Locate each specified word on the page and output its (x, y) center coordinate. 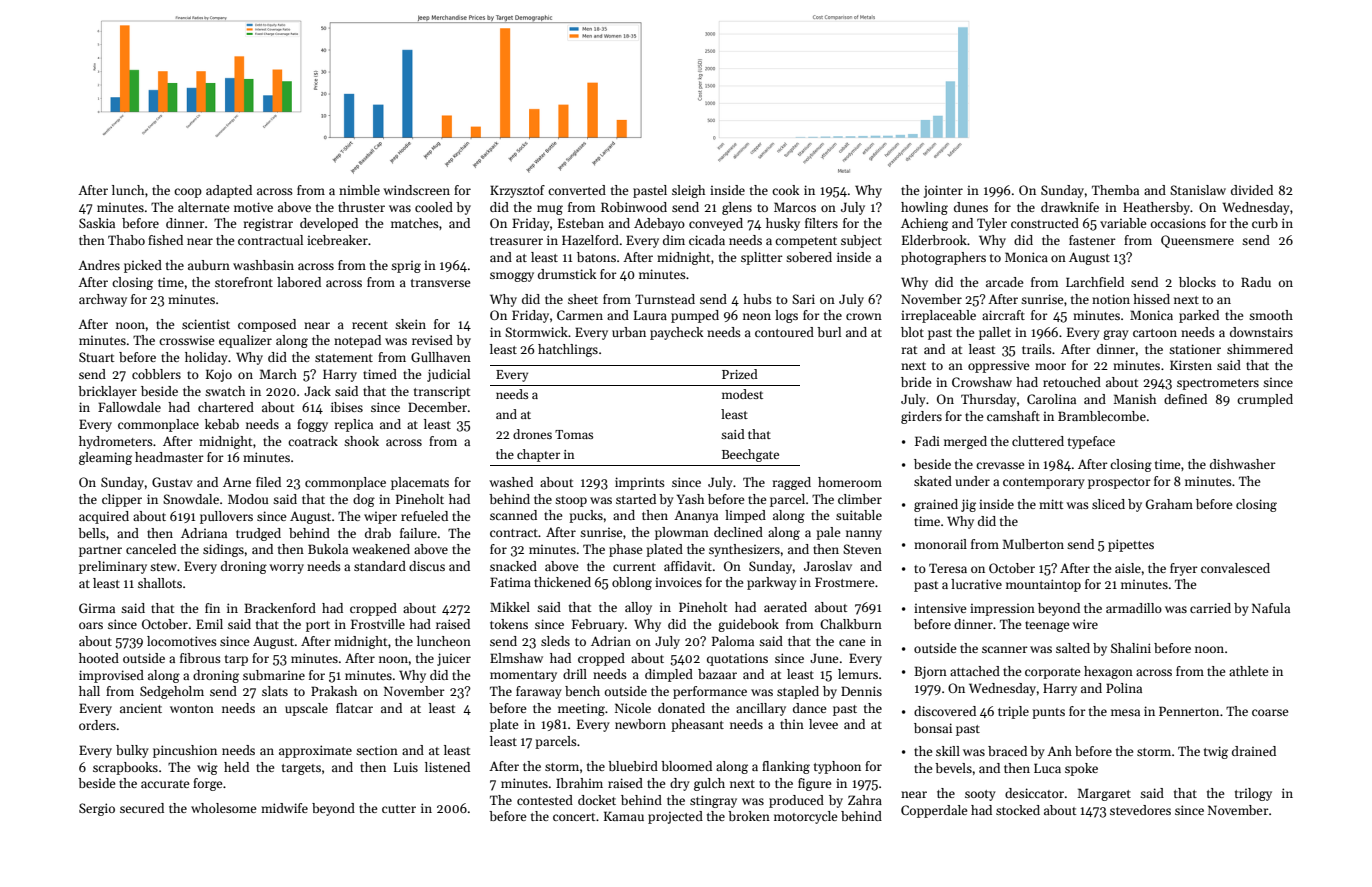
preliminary (113, 567)
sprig (406, 267)
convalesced (1235, 568)
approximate (315, 751)
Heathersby (1156, 208)
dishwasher (1243, 464)
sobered (809, 257)
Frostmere (844, 582)
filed (268, 482)
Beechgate (750, 455)
